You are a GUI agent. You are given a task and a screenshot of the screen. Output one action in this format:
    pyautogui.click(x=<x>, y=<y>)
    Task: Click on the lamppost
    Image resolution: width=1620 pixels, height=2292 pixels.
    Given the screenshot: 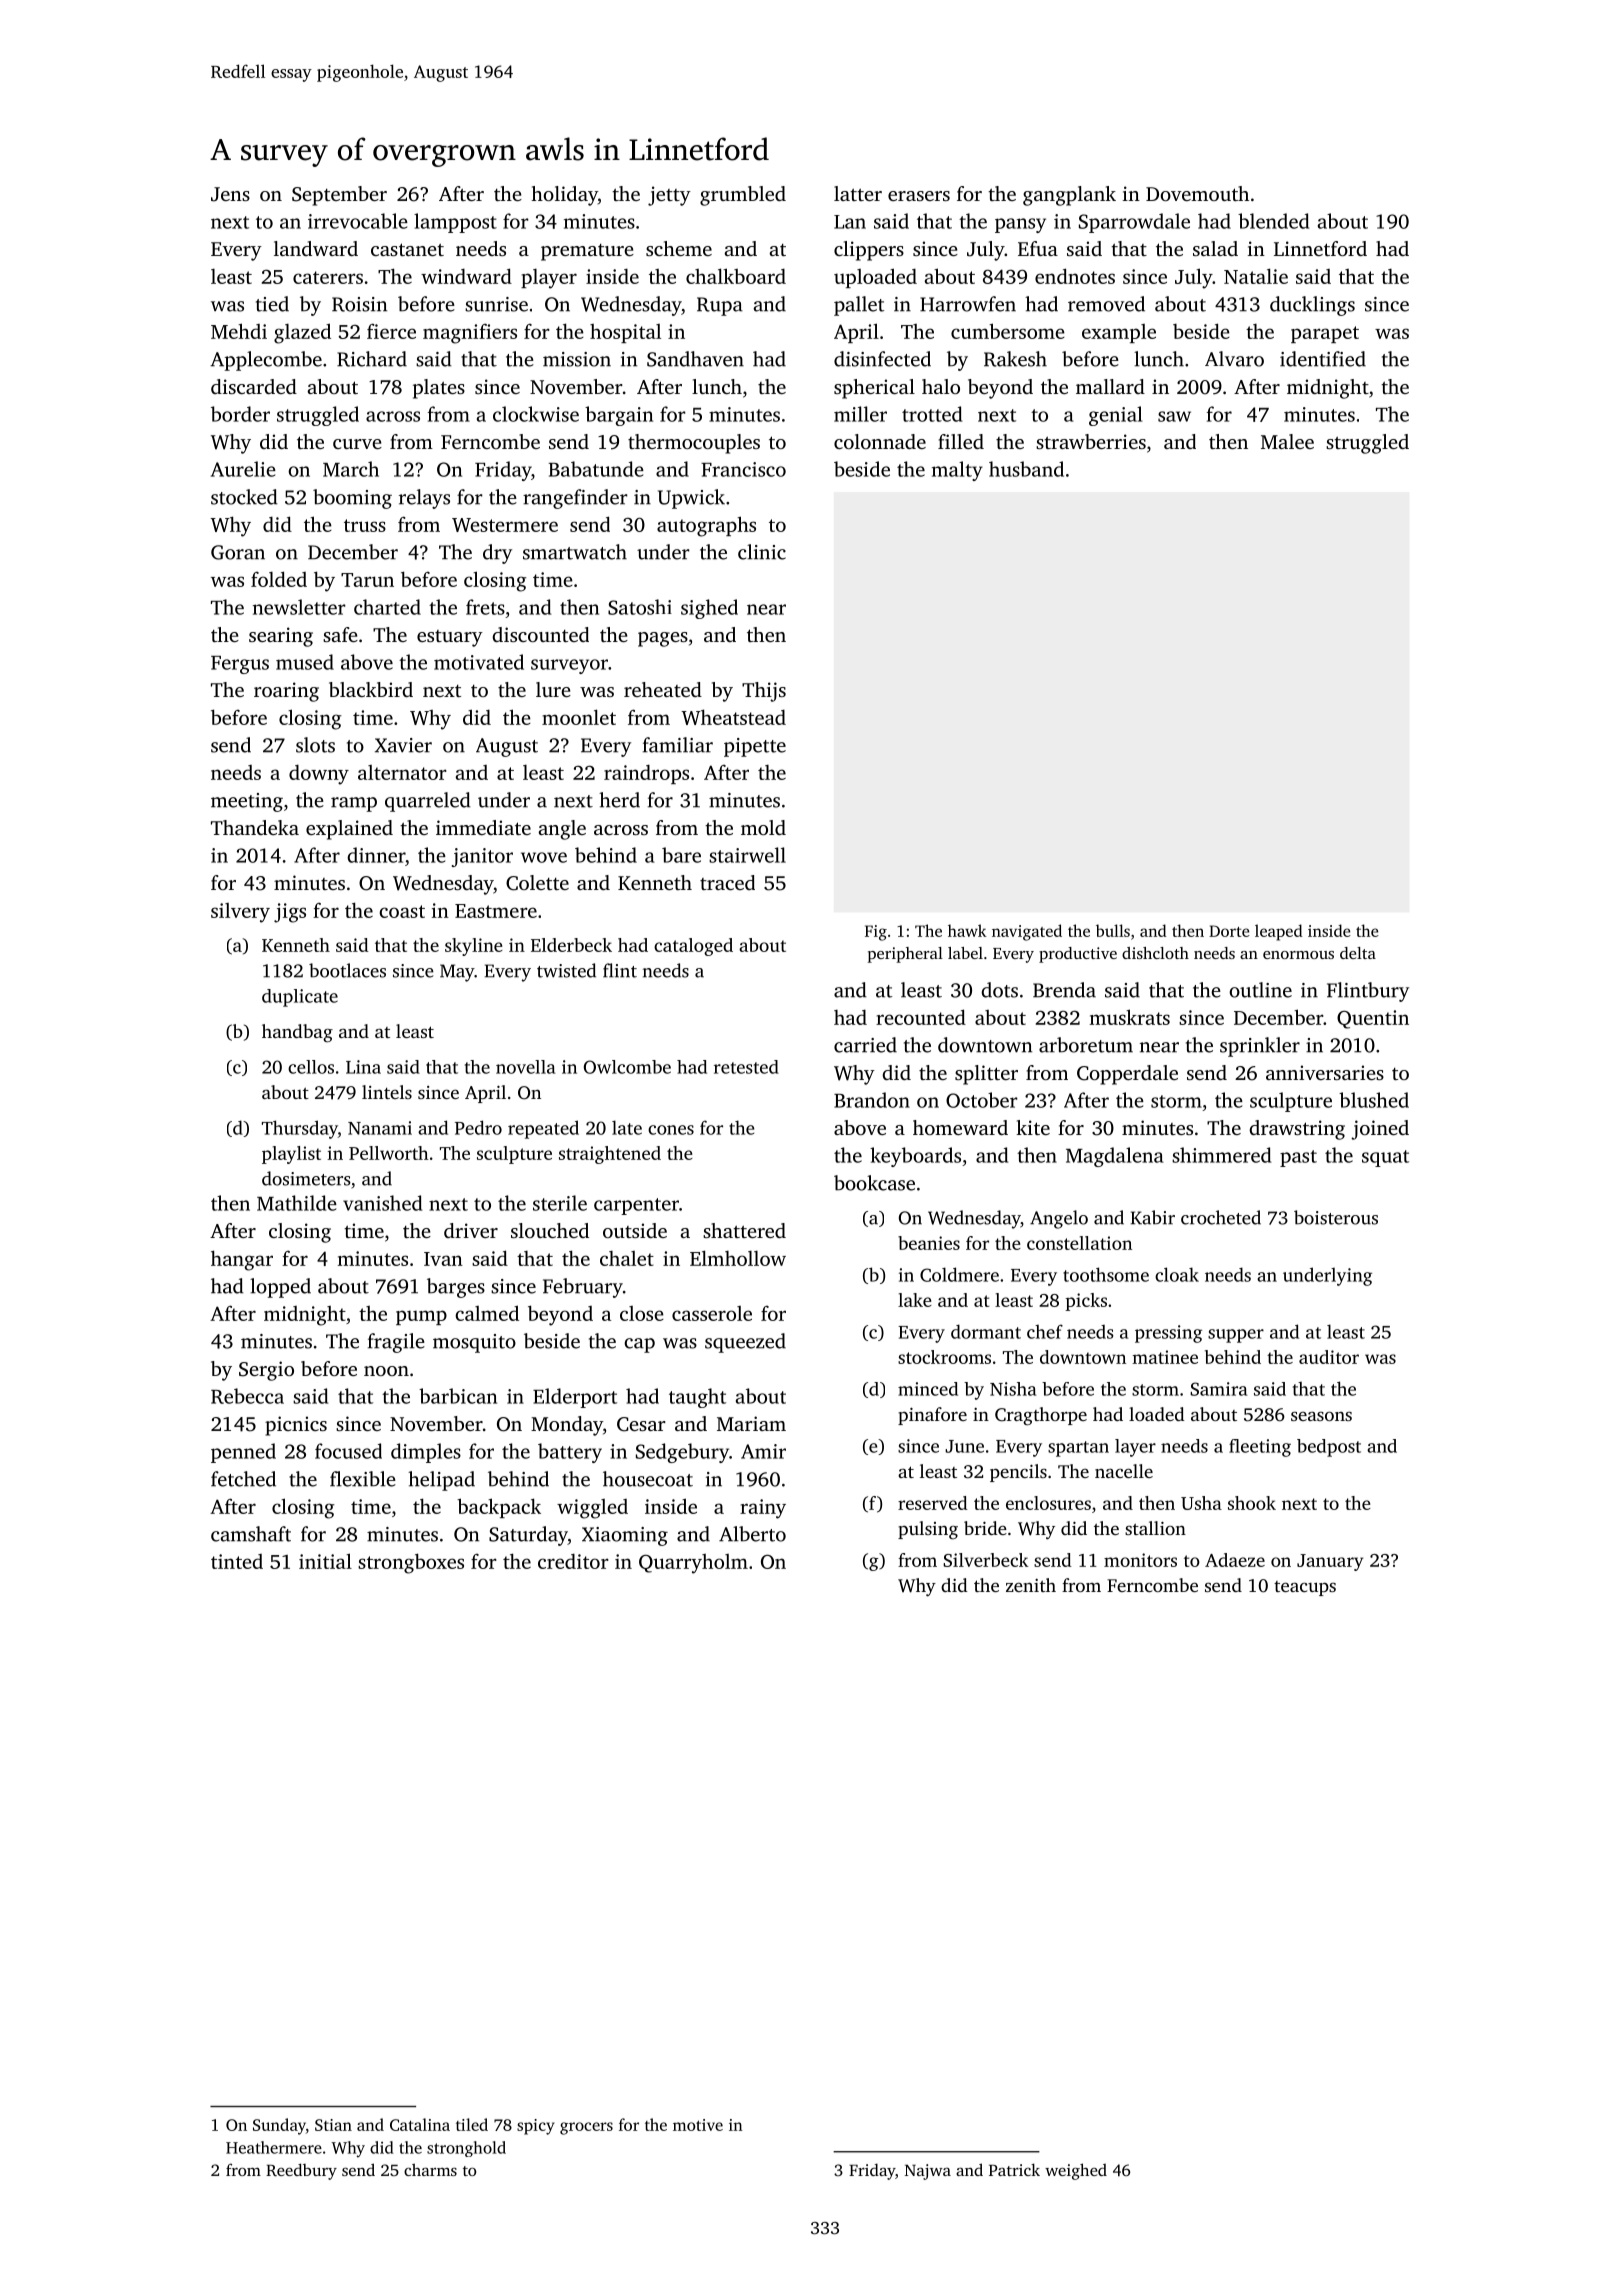 What is the action you would take?
    pyautogui.click(x=455, y=223)
